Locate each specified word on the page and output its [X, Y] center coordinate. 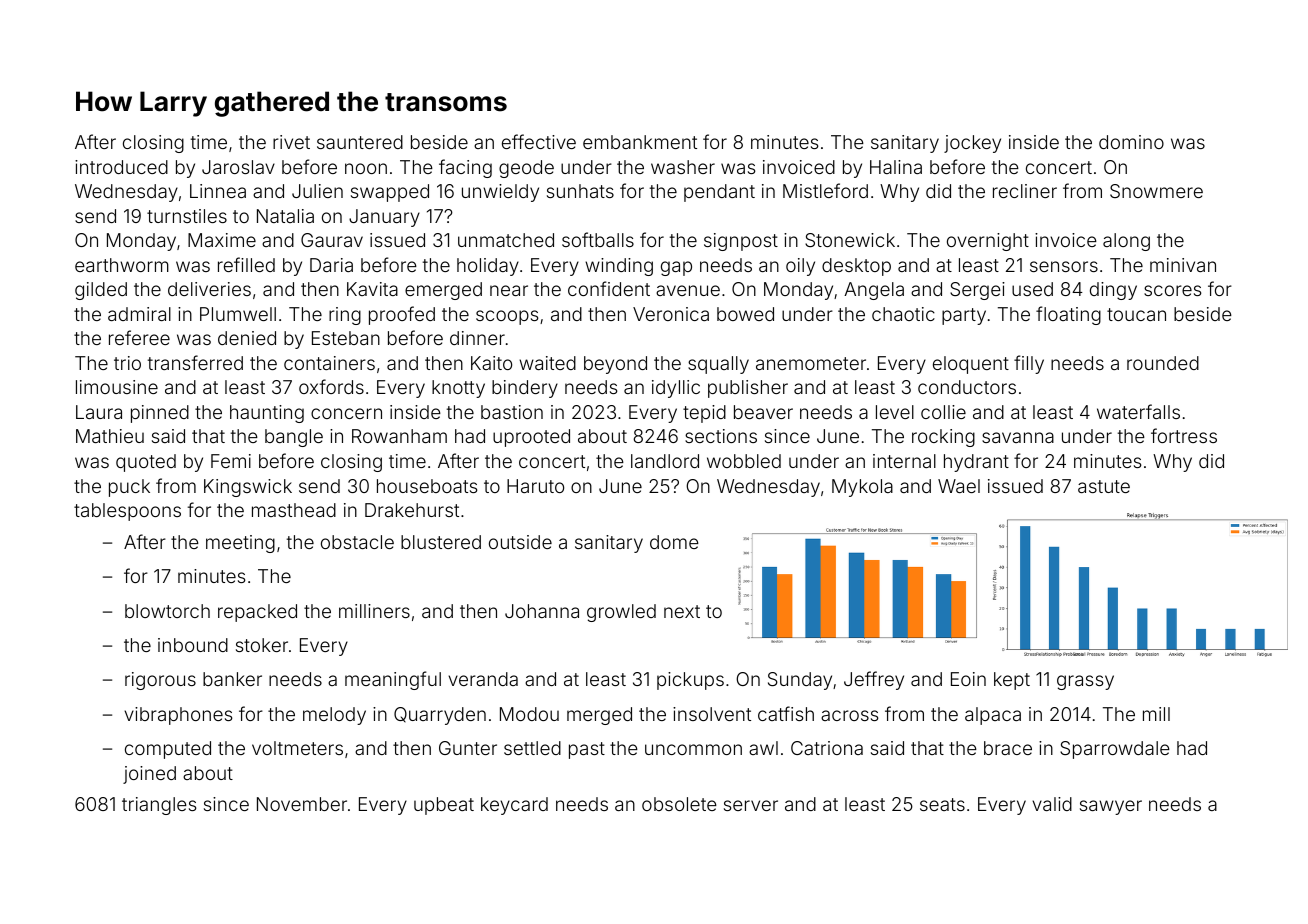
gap [676, 268]
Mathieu [110, 436]
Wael [959, 486]
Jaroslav [238, 167]
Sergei [977, 291]
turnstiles [187, 216]
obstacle [357, 542]
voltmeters [297, 748]
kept [1012, 681]
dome [674, 542]
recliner [1025, 191]
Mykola [862, 488]
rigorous [160, 681]
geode [526, 169]
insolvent [712, 714]
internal [904, 461]
